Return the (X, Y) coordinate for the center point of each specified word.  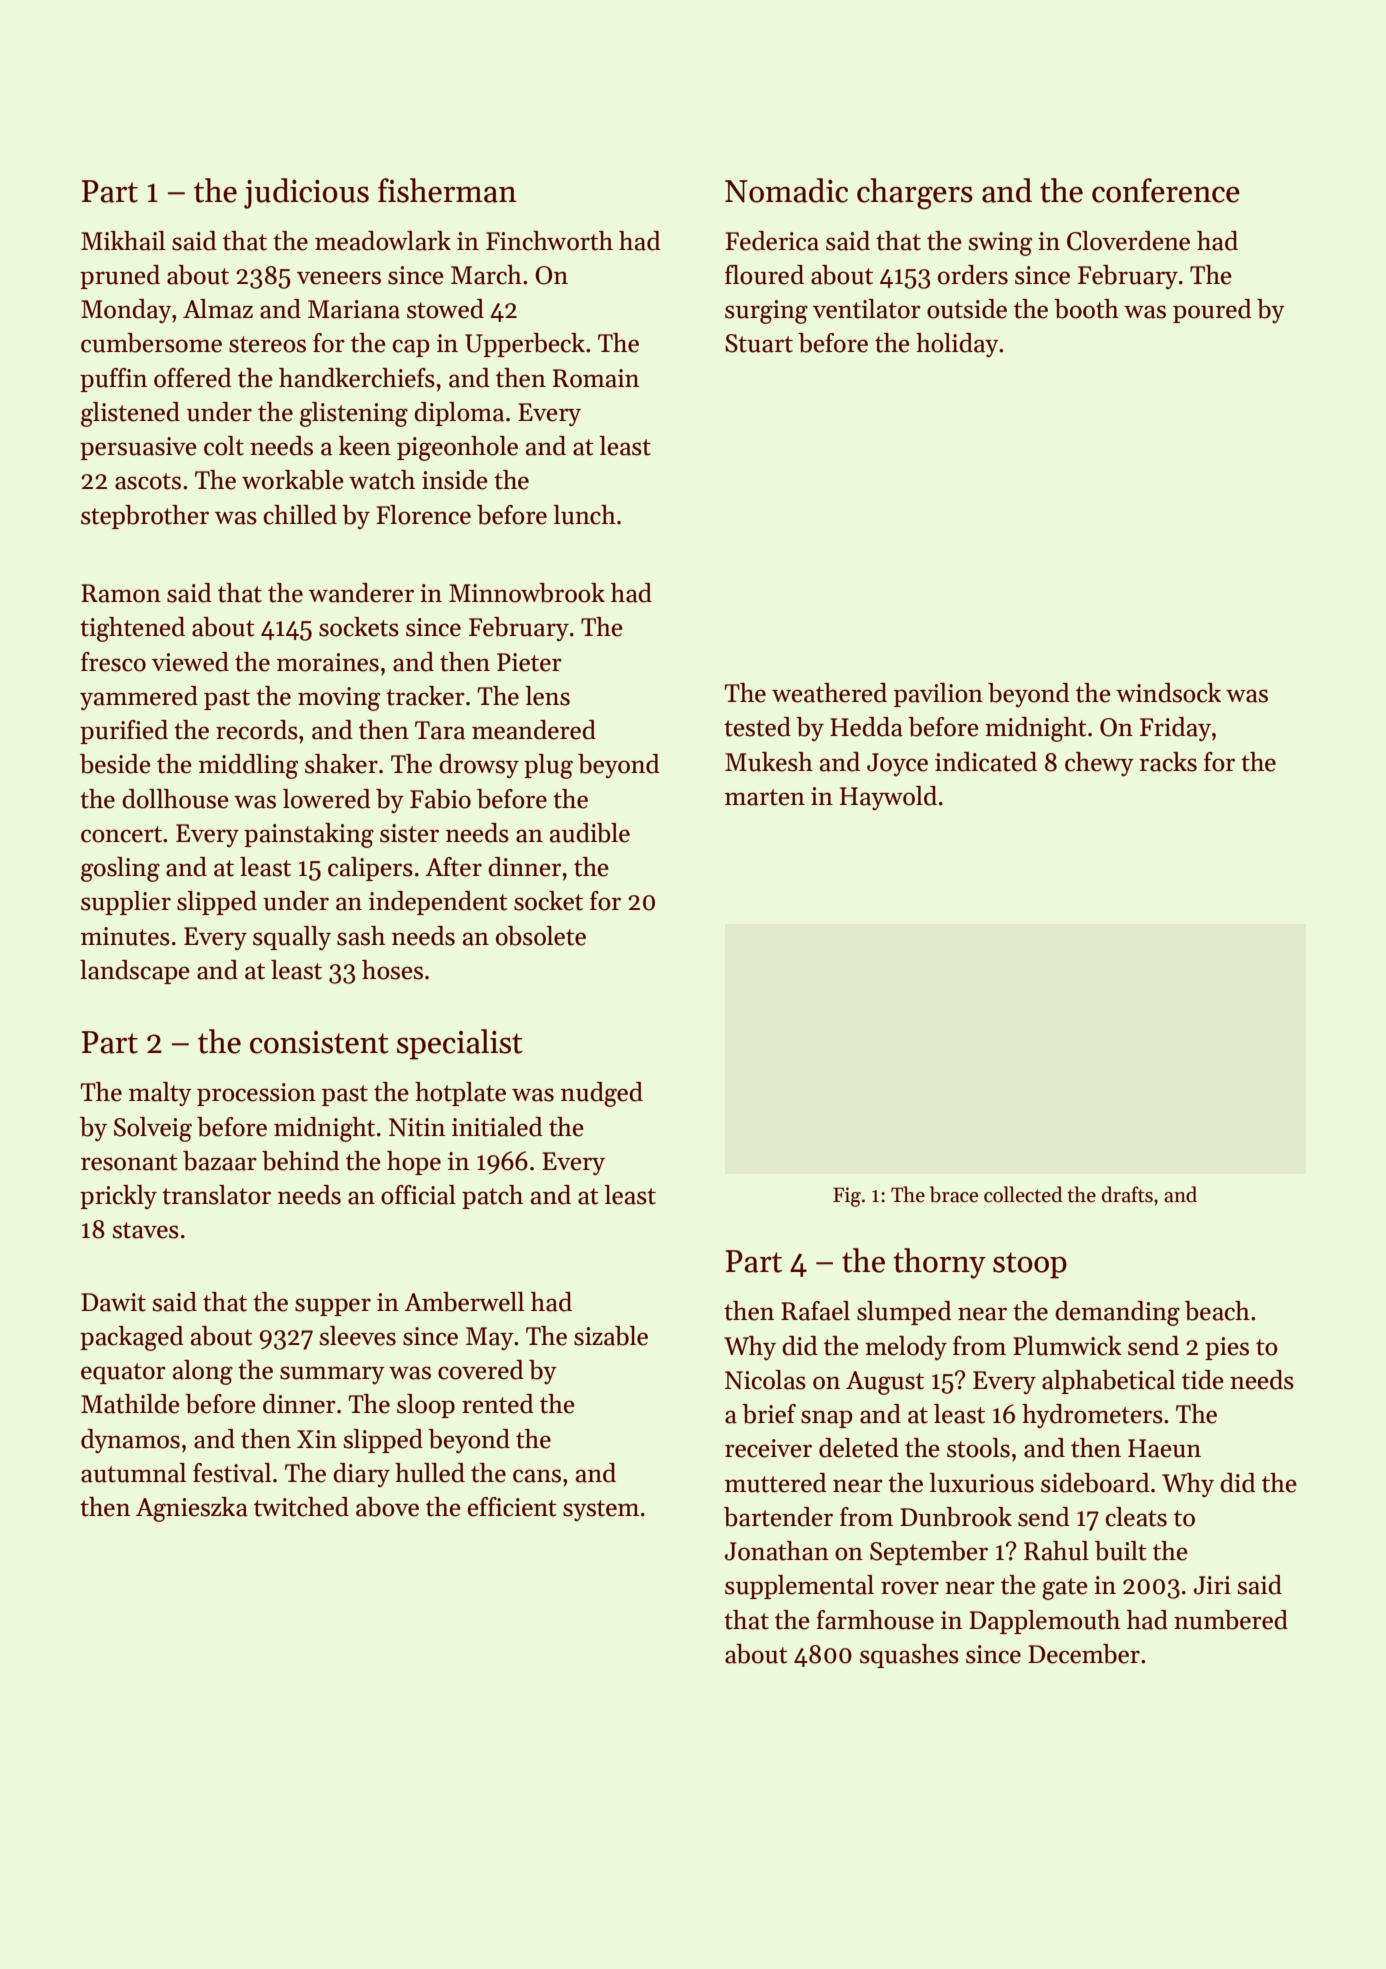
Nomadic (786, 190)
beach (1217, 1311)
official (418, 1195)
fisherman (447, 190)
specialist (460, 1044)
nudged (602, 1094)
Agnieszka (192, 1509)
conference (1166, 190)
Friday (1175, 729)
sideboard (1095, 1483)
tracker (425, 696)
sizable (611, 1336)
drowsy (479, 766)
